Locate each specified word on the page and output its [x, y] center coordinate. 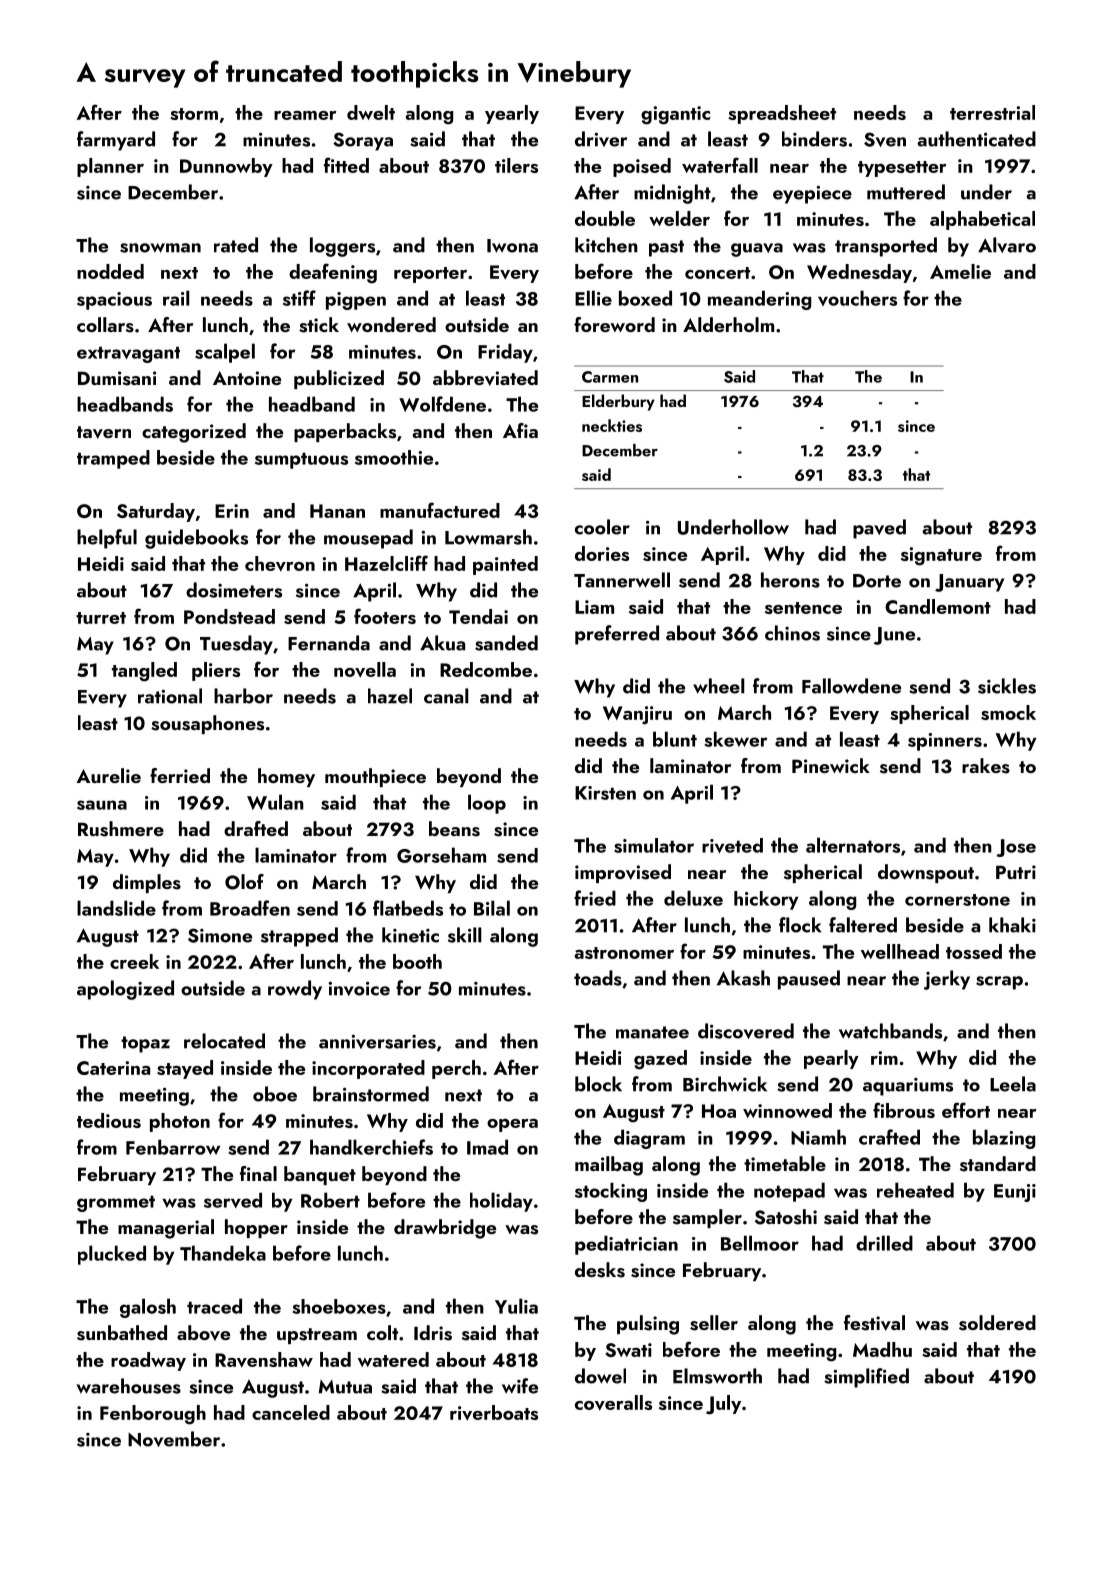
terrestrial [992, 112]
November [174, 1439]
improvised [623, 873]
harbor [243, 696]
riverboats [494, 1413]
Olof [244, 882]
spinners [945, 742]
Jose [1016, 848]
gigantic [675, 115]
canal [446, 696]
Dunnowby [226, 167]
